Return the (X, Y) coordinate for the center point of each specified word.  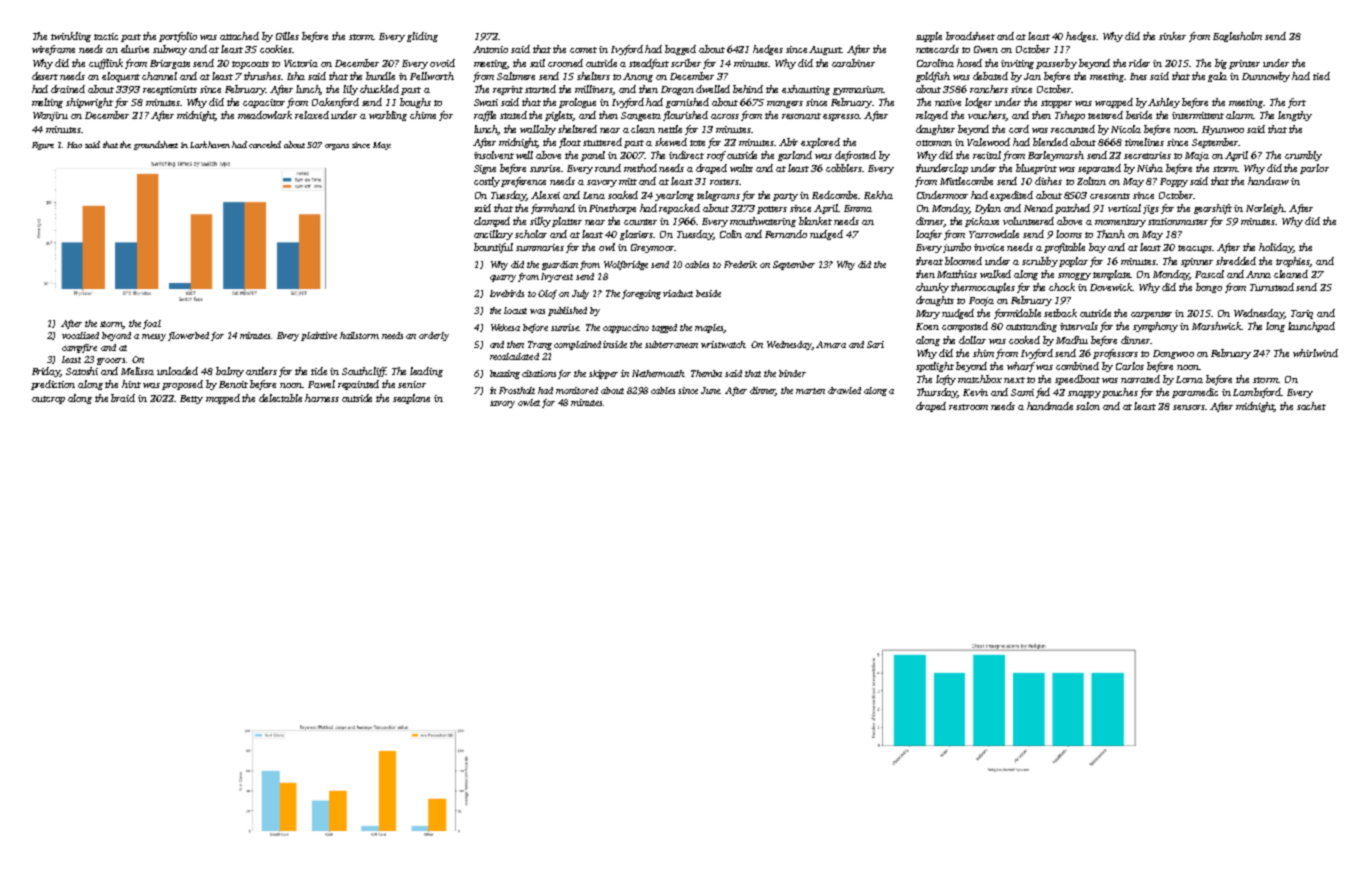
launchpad (1311, 327)
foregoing (641, 294)
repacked (679, 209)
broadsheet (970, 36)
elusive (135, 49)
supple (929, 37)
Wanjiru (50, 116)
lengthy (1295, 116)
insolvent (494, 155)
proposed (182, 385)
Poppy (1174, 182)
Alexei (545, 195)
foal (152, 324)
